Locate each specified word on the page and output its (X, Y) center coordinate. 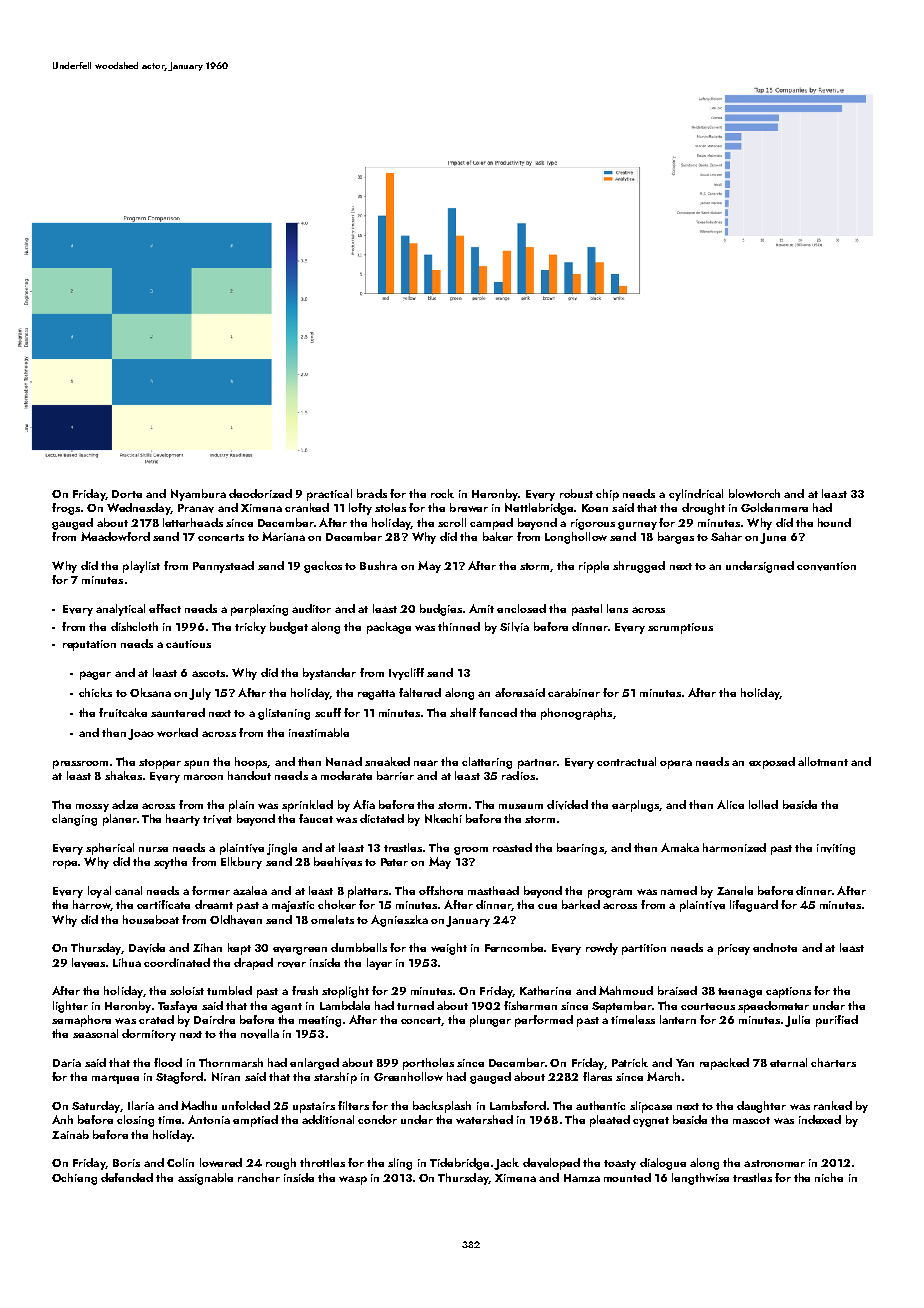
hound (834, 522)
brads (372, 493)
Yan (685, 1063)
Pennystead (223, 567)
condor (377, 1119)
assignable (205, 1179)
